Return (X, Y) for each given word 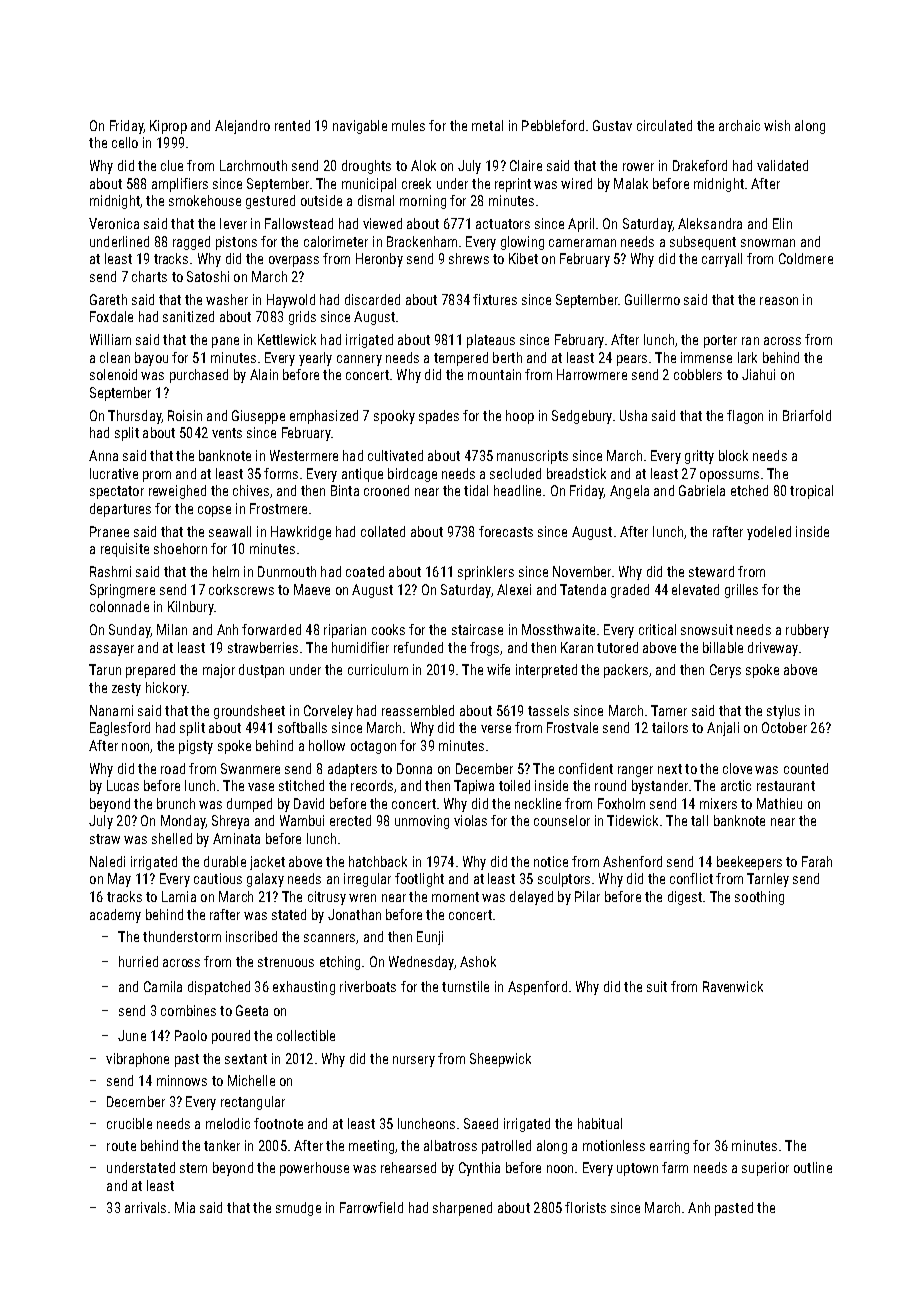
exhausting (304, 988)
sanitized (188, 316)
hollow (327, 745)
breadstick (576, 473)
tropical (811, 492)
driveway (773, 649)
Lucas (123, 785)
